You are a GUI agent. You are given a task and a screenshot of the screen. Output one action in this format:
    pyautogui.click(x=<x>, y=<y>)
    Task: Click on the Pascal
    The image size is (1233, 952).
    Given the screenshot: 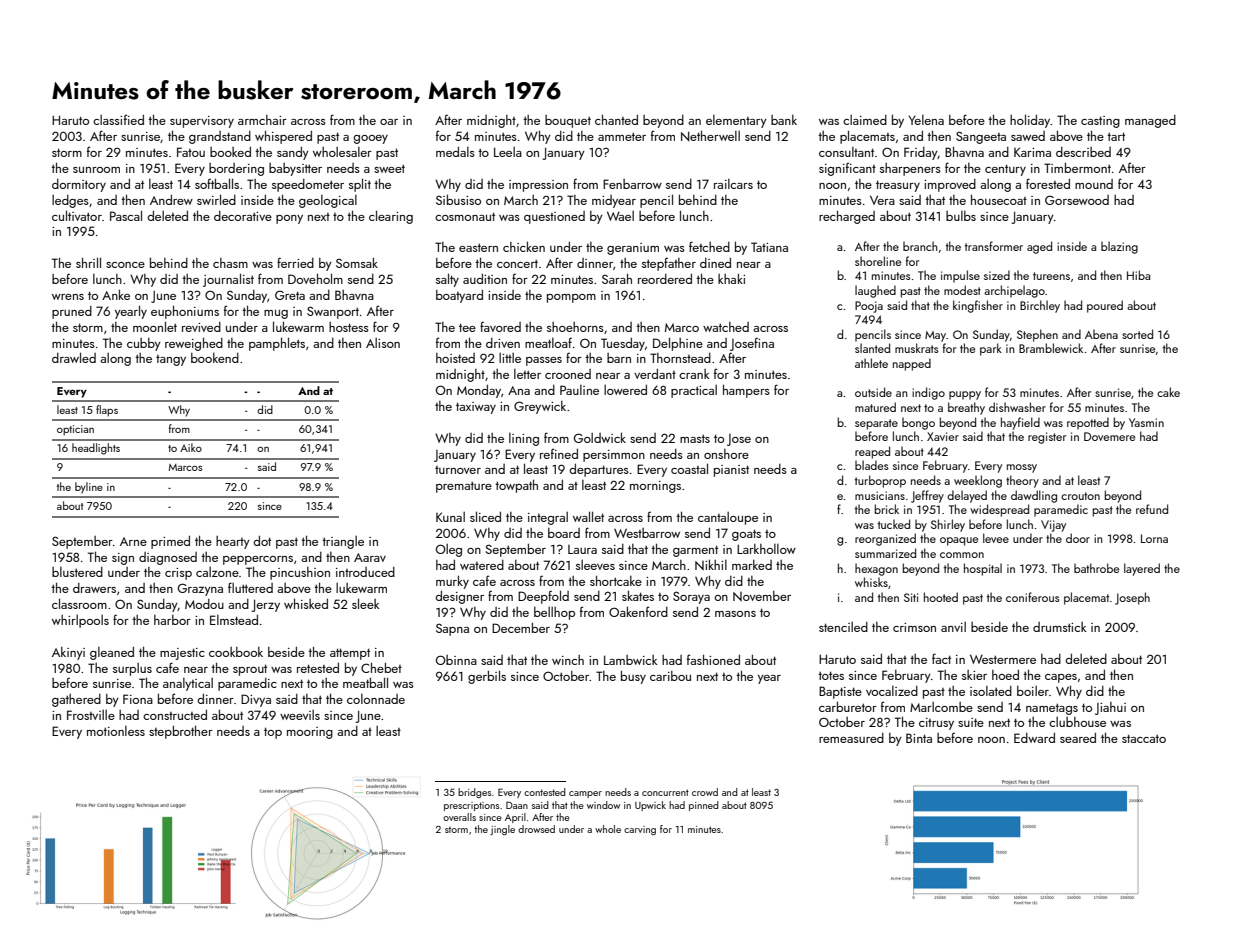 What is the action you would take?
    pyautogui.click(x=126, y=215)
